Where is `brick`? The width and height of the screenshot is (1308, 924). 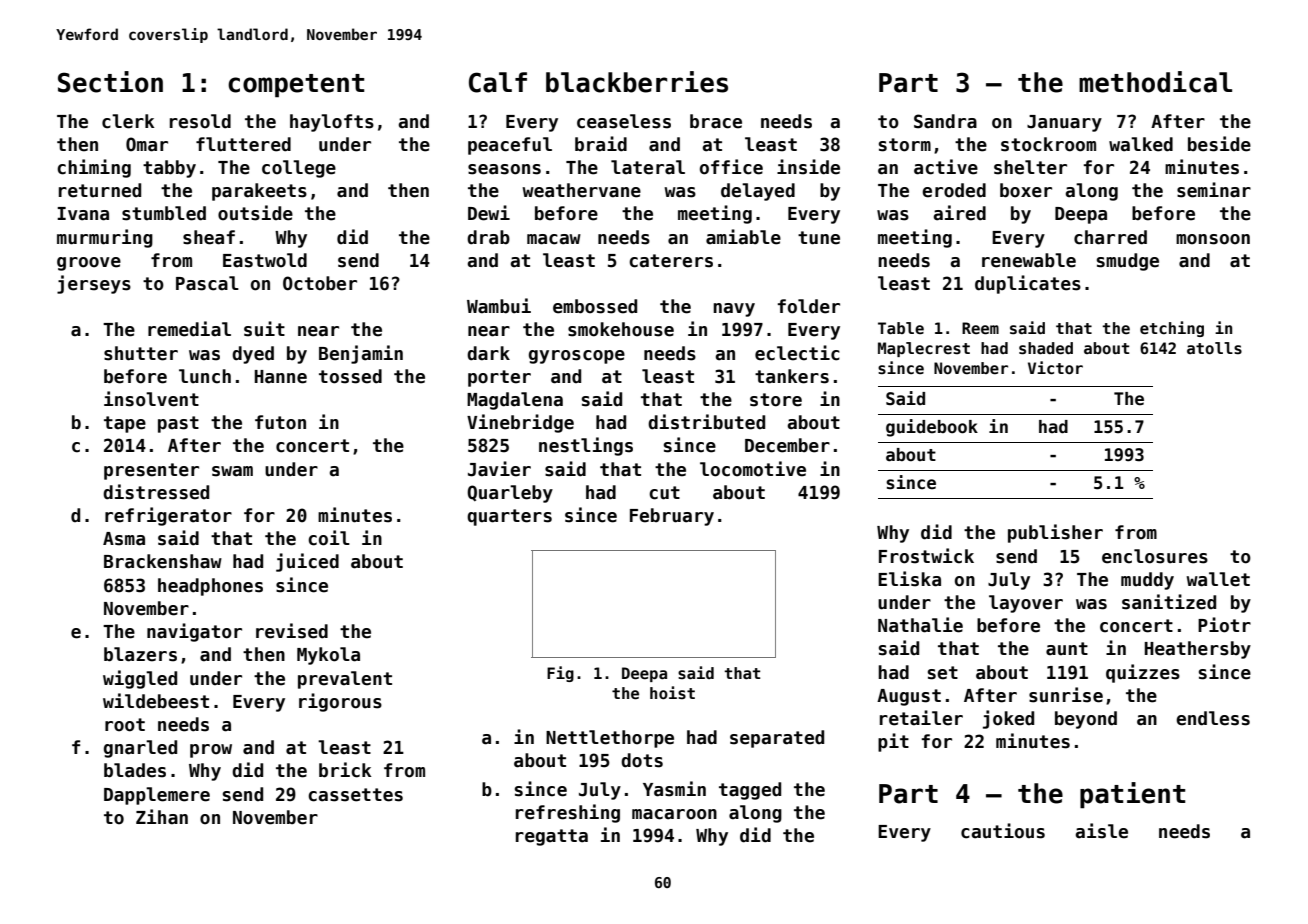 brick is located at coordinates (345, 770).
